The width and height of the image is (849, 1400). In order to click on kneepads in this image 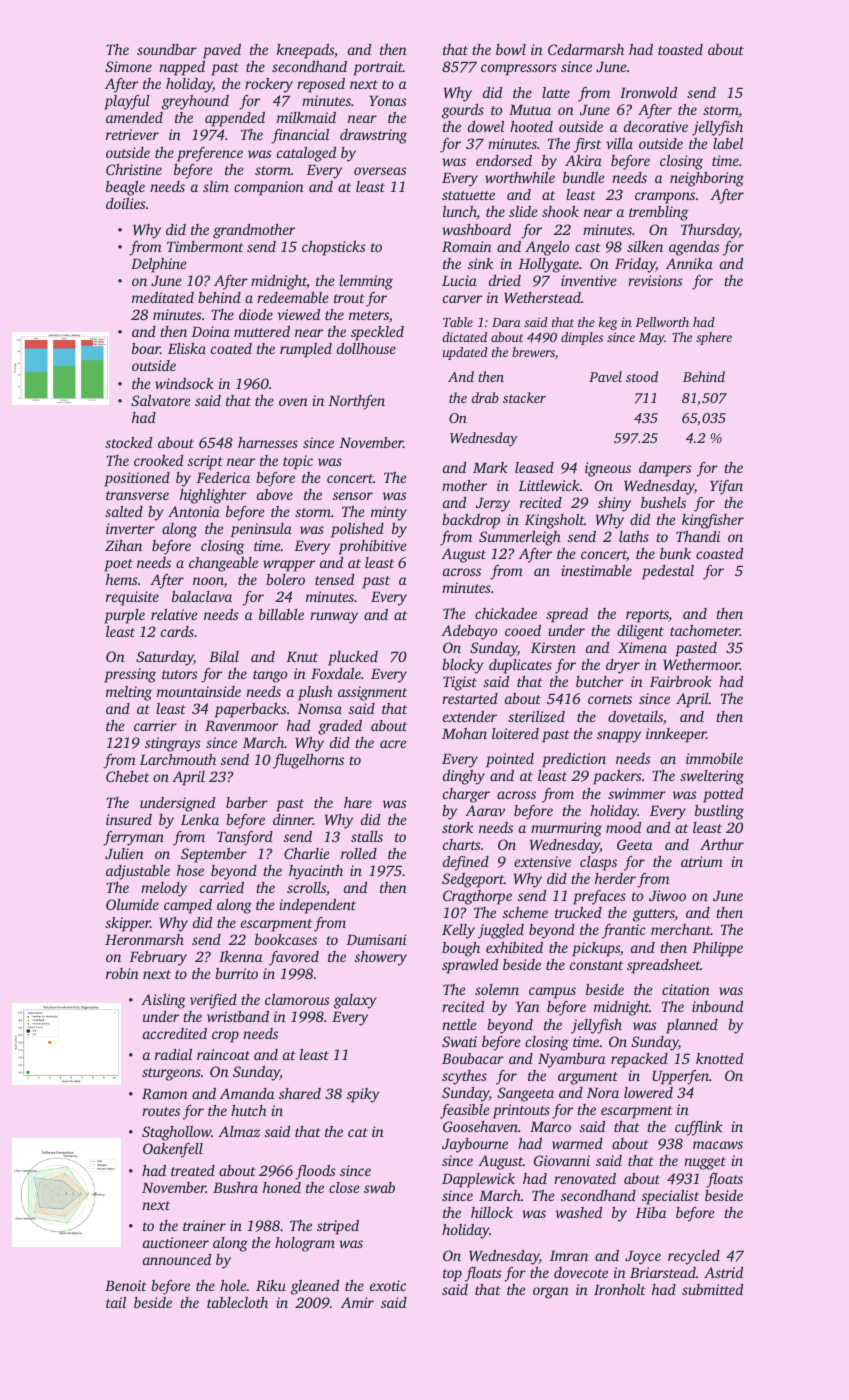, I will do `click(305, 51)`.
